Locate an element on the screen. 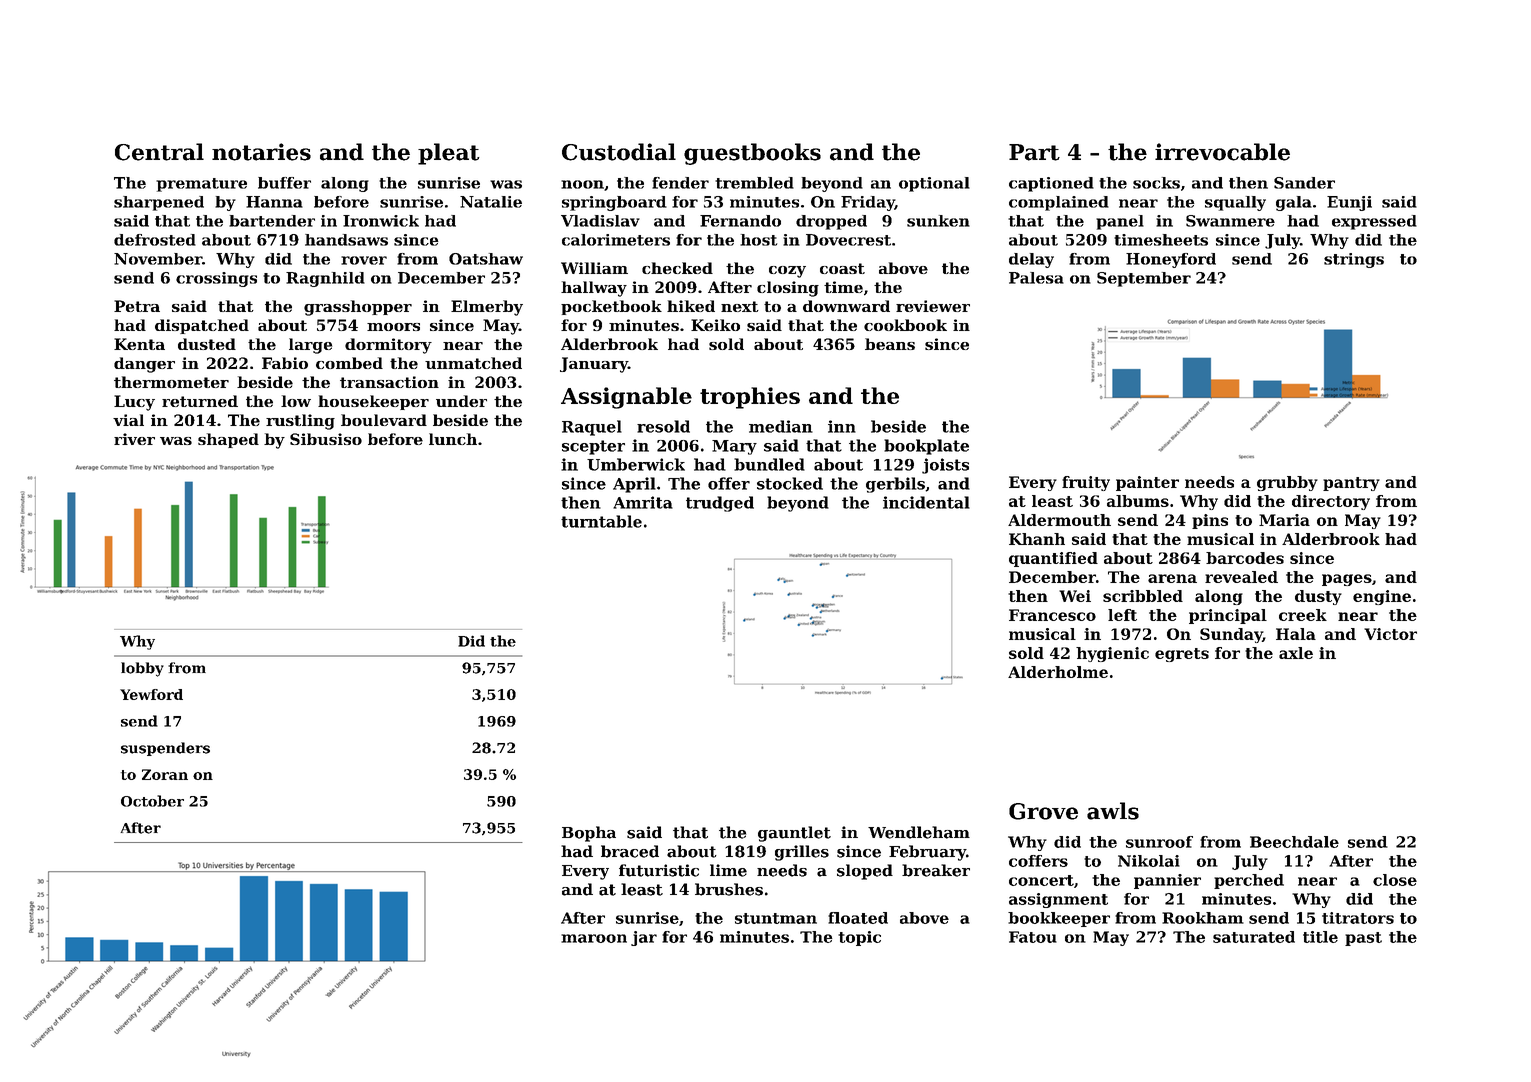 The height and width of the screenshot is (1082, 1531). maroon is located at coordinates (594, 938).
